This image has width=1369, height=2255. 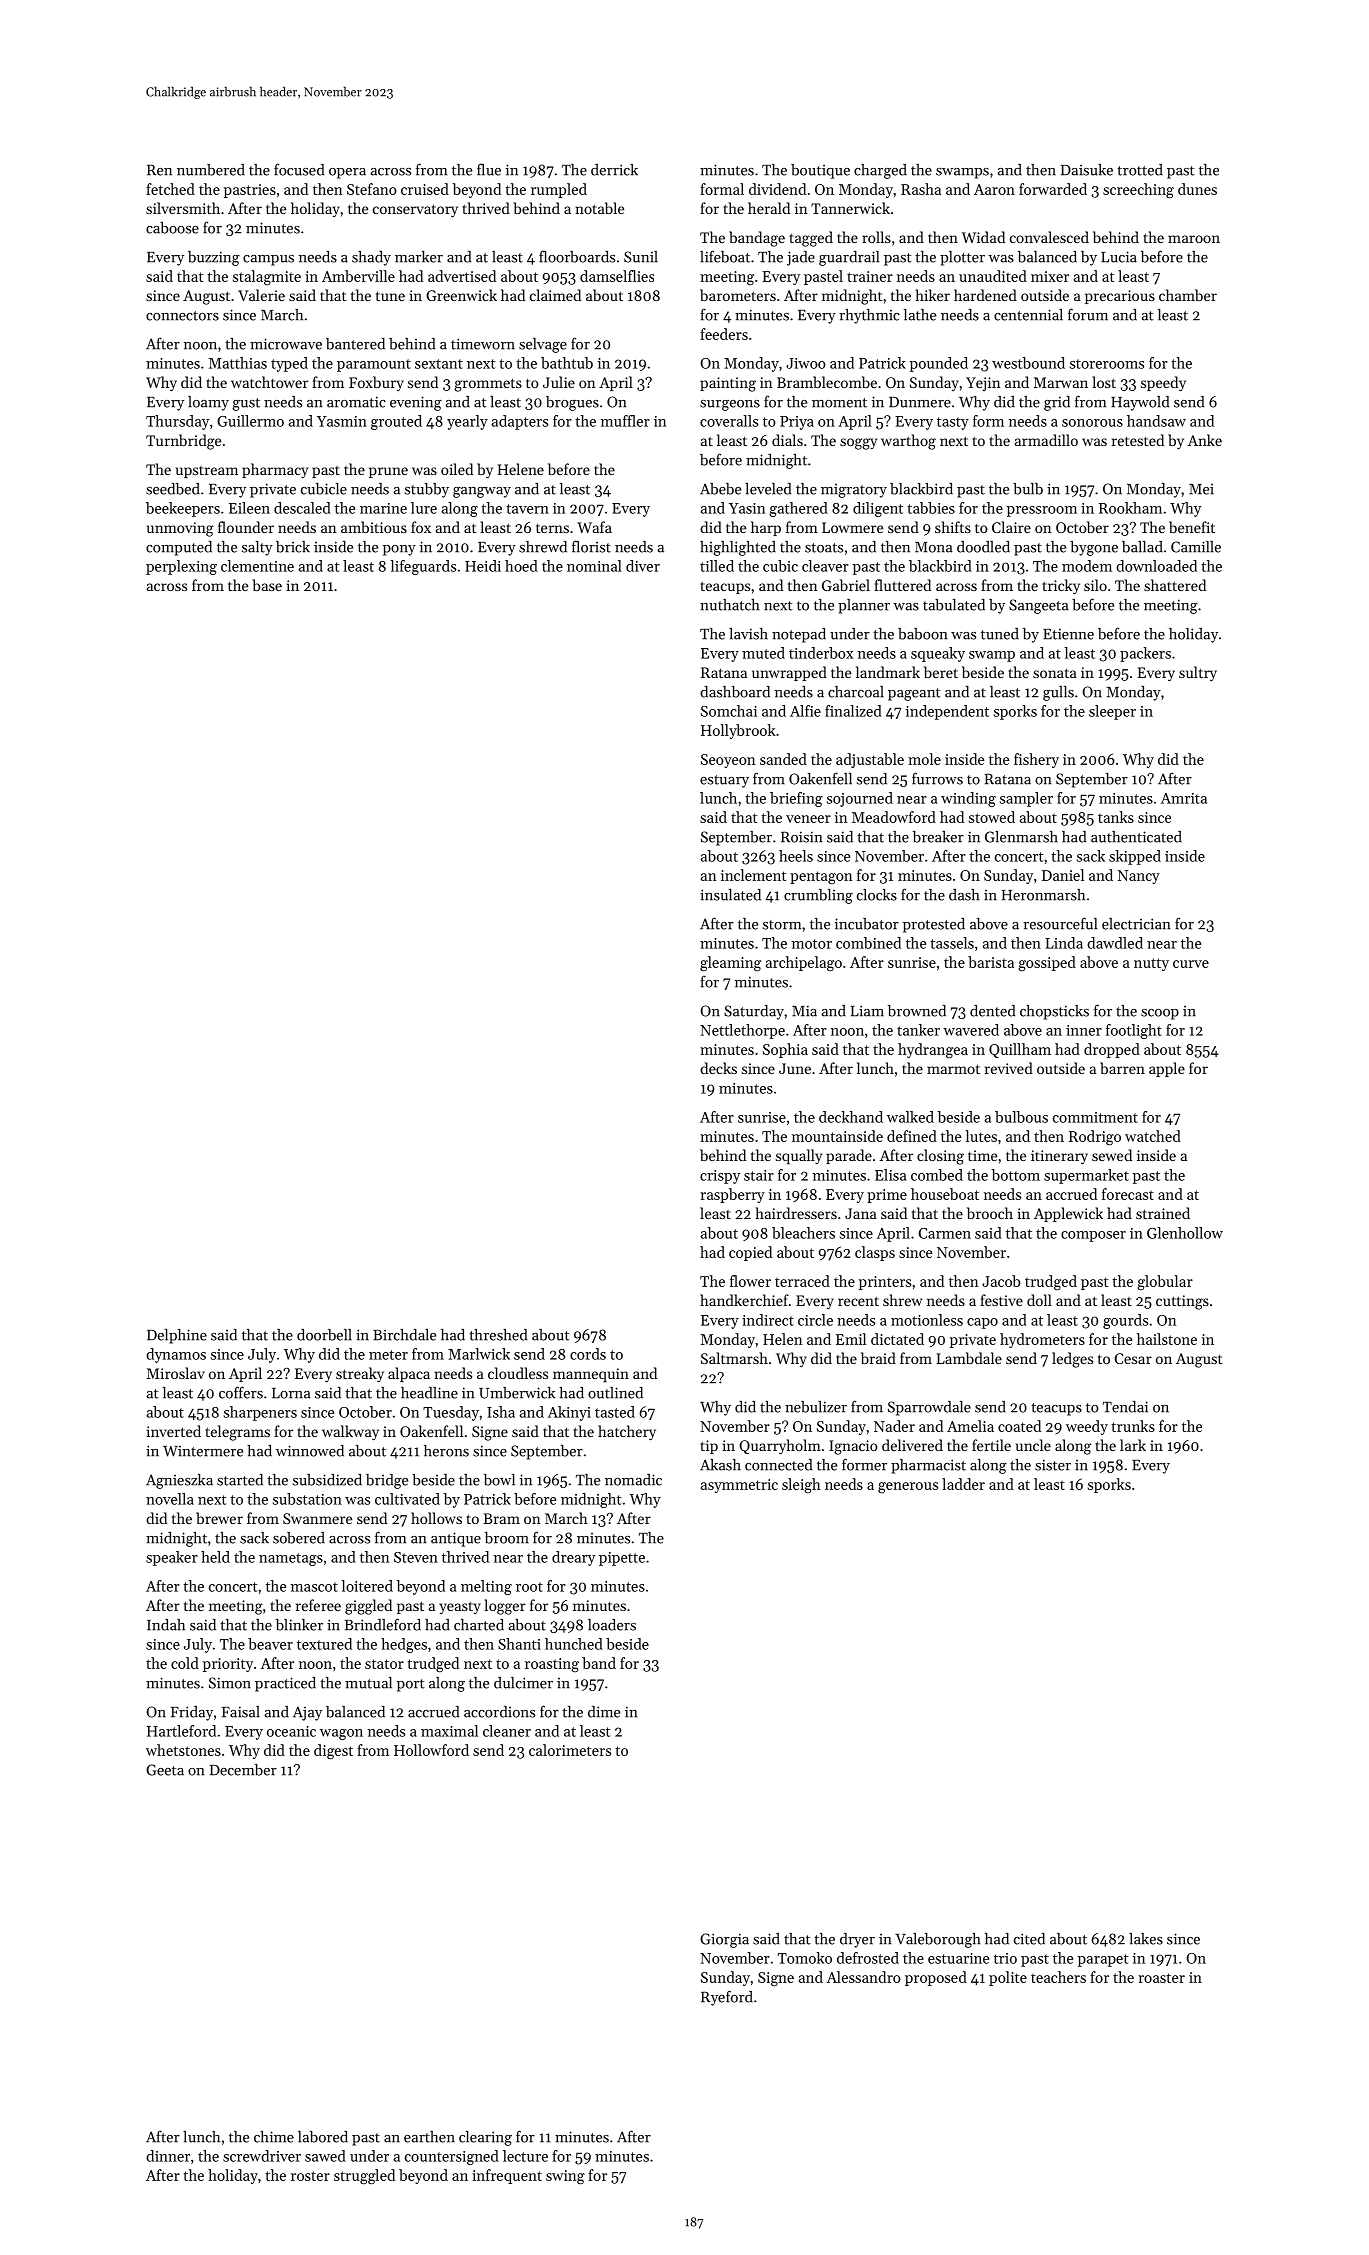 I want to click on decks, so click(x=718, y=1068).
